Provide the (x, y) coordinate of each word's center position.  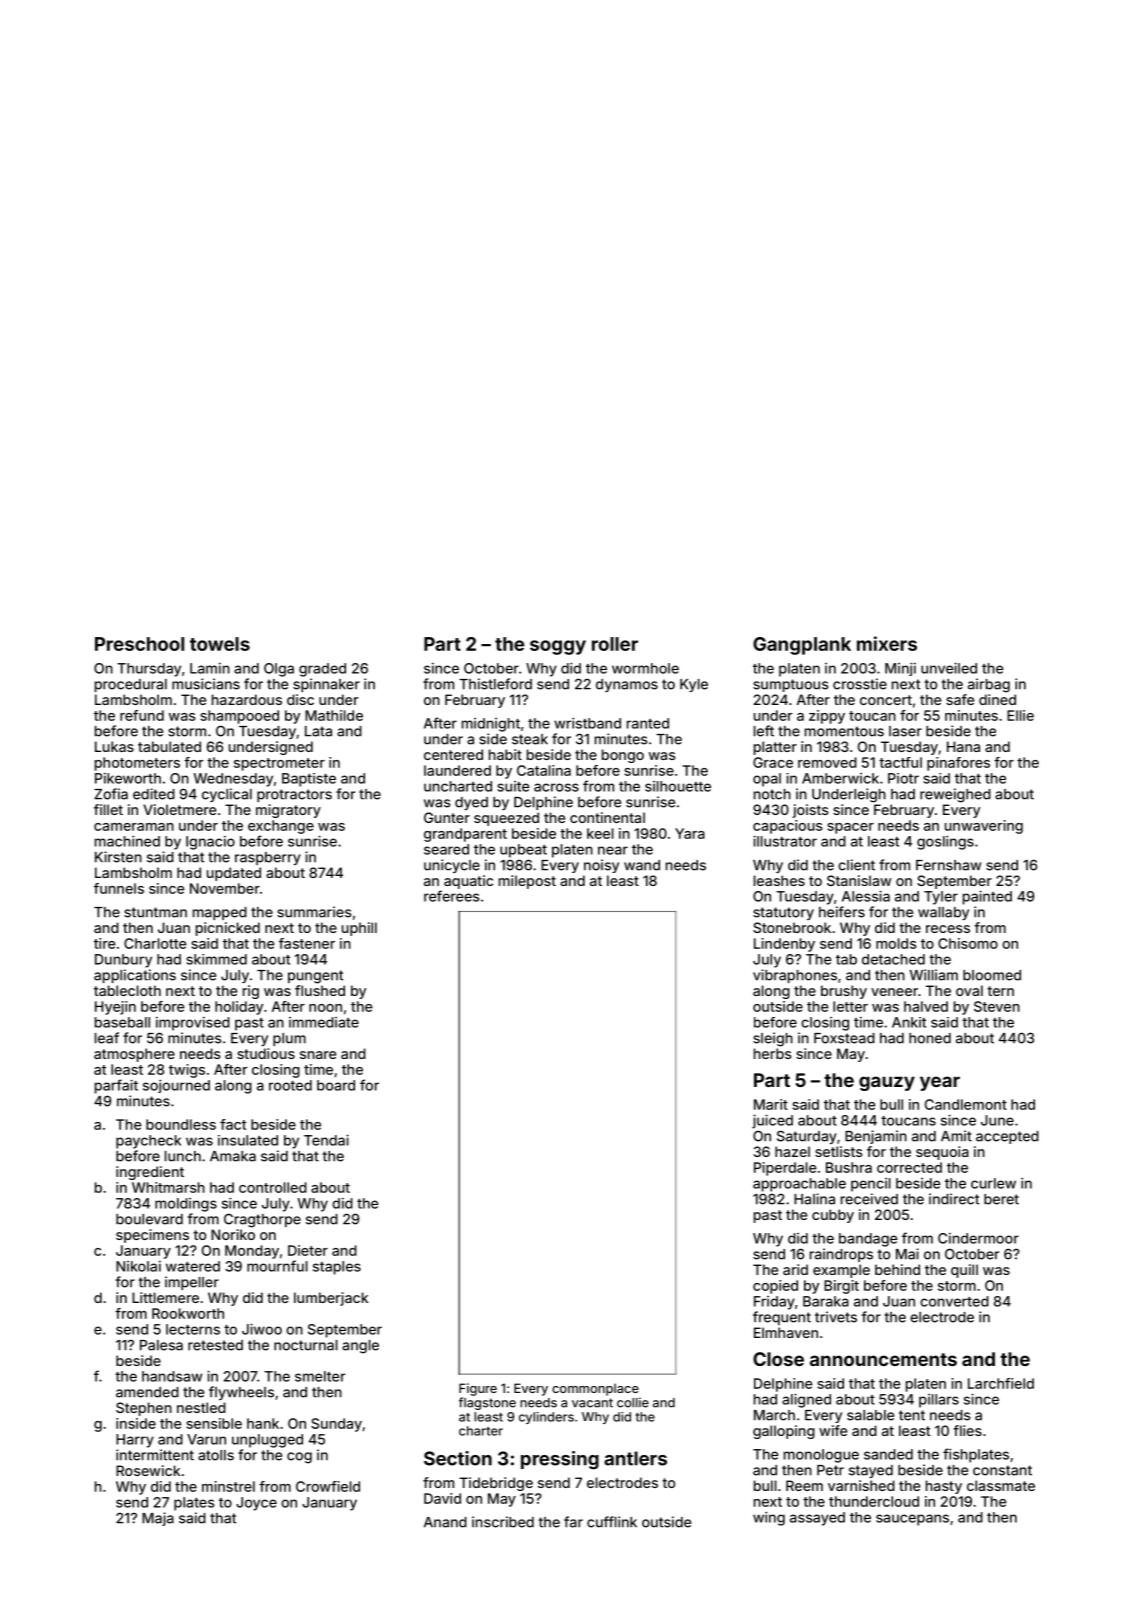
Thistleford (495, 684)
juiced (772, 1121)
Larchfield (1001, 1383)
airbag (989, 685)
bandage (868, 1240)
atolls (216, 1455)
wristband (587, 723)
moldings (186, 1205)
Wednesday (233, 780)
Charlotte (155, 943)
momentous (844, 731)
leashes (779, 880)
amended (147, 1392)
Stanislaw (859, 880)
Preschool (139, 644)
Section (458, 1458)
